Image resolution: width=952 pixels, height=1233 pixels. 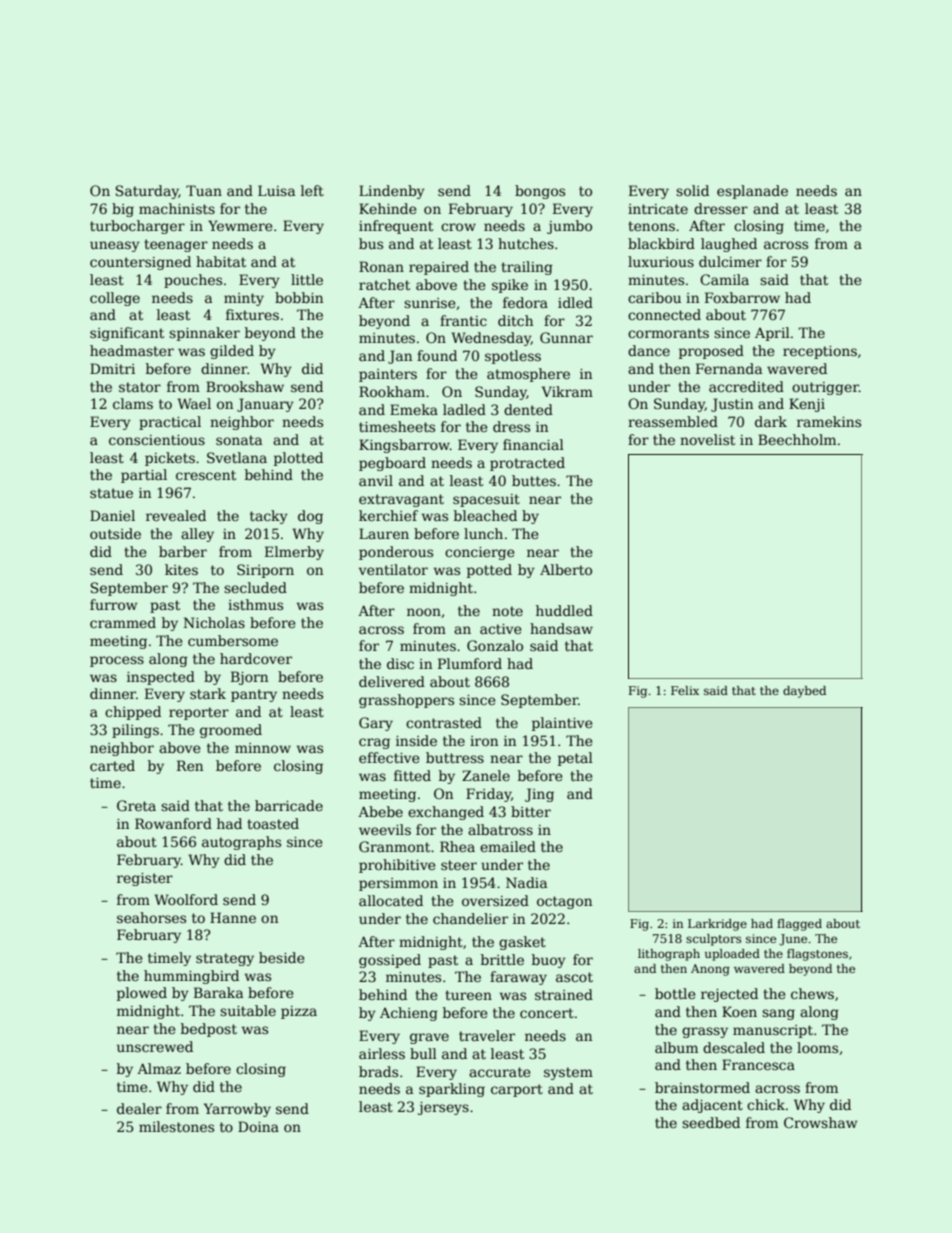 What do you see at coordinates (540, 192) in the page?
I see `bongos` at bounding box center [540, 192].
